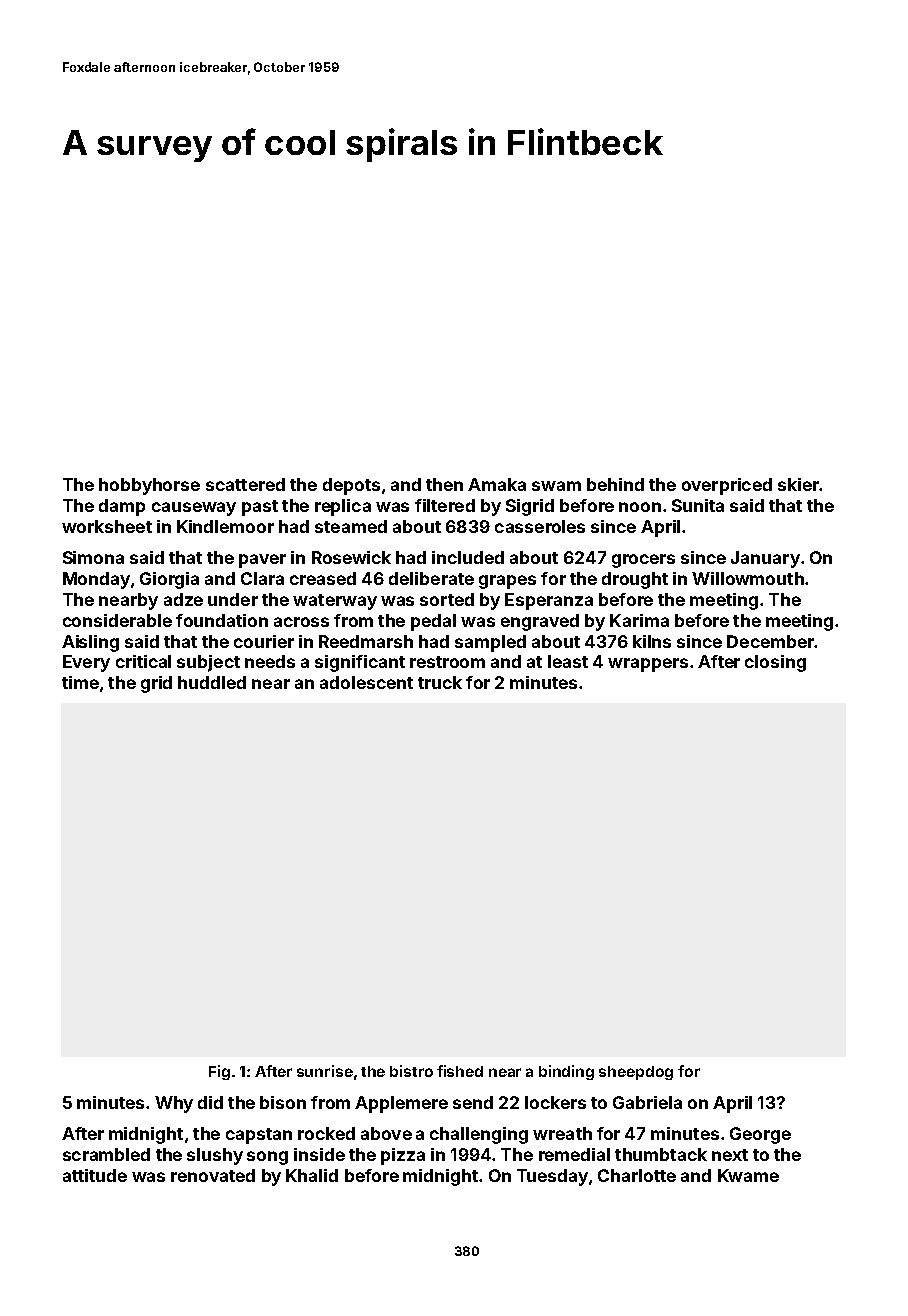 The height and width of the document is (1316, 908). I want to click on swam, so click(556, 486).
